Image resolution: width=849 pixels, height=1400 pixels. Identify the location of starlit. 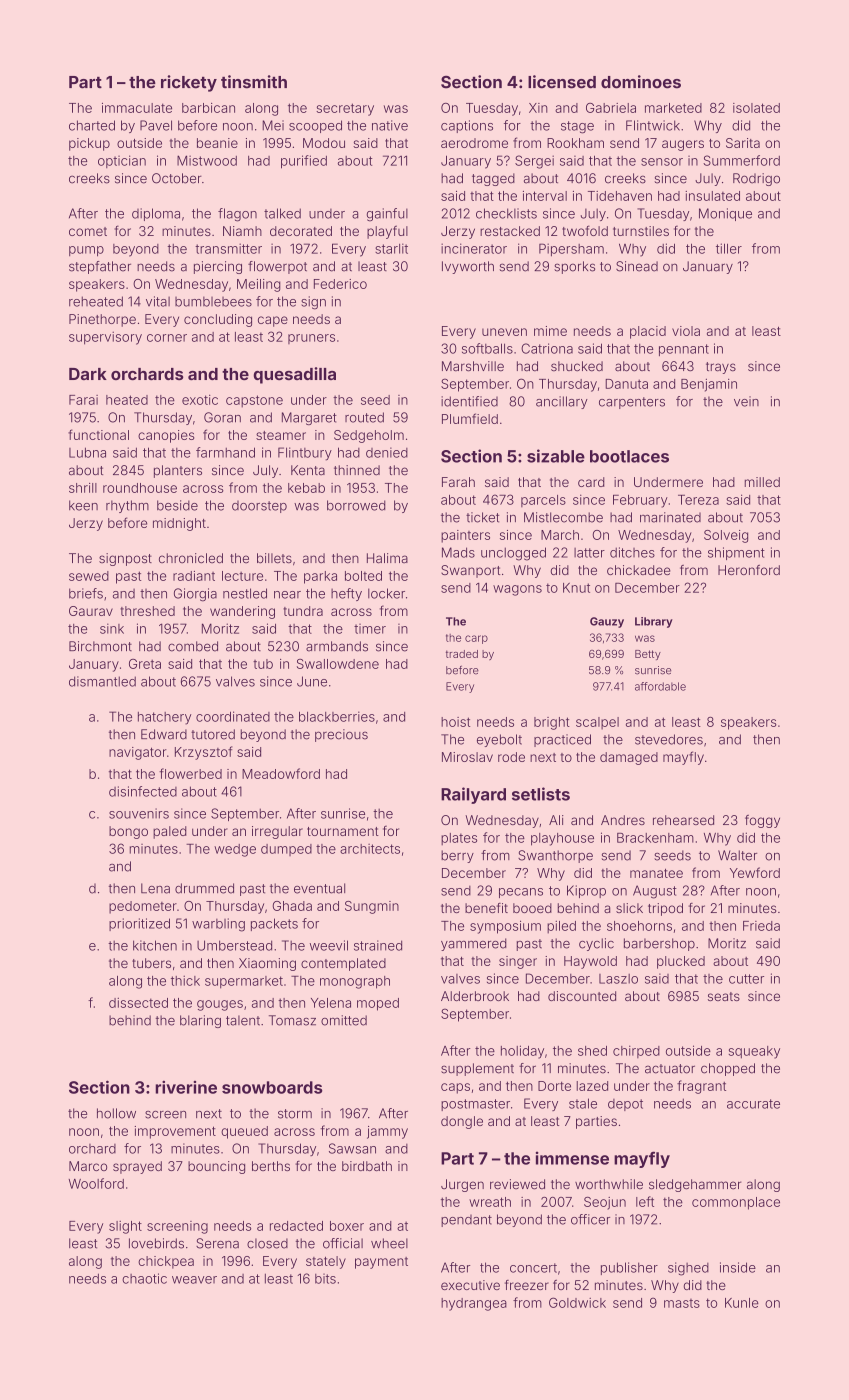
(391, 248).
